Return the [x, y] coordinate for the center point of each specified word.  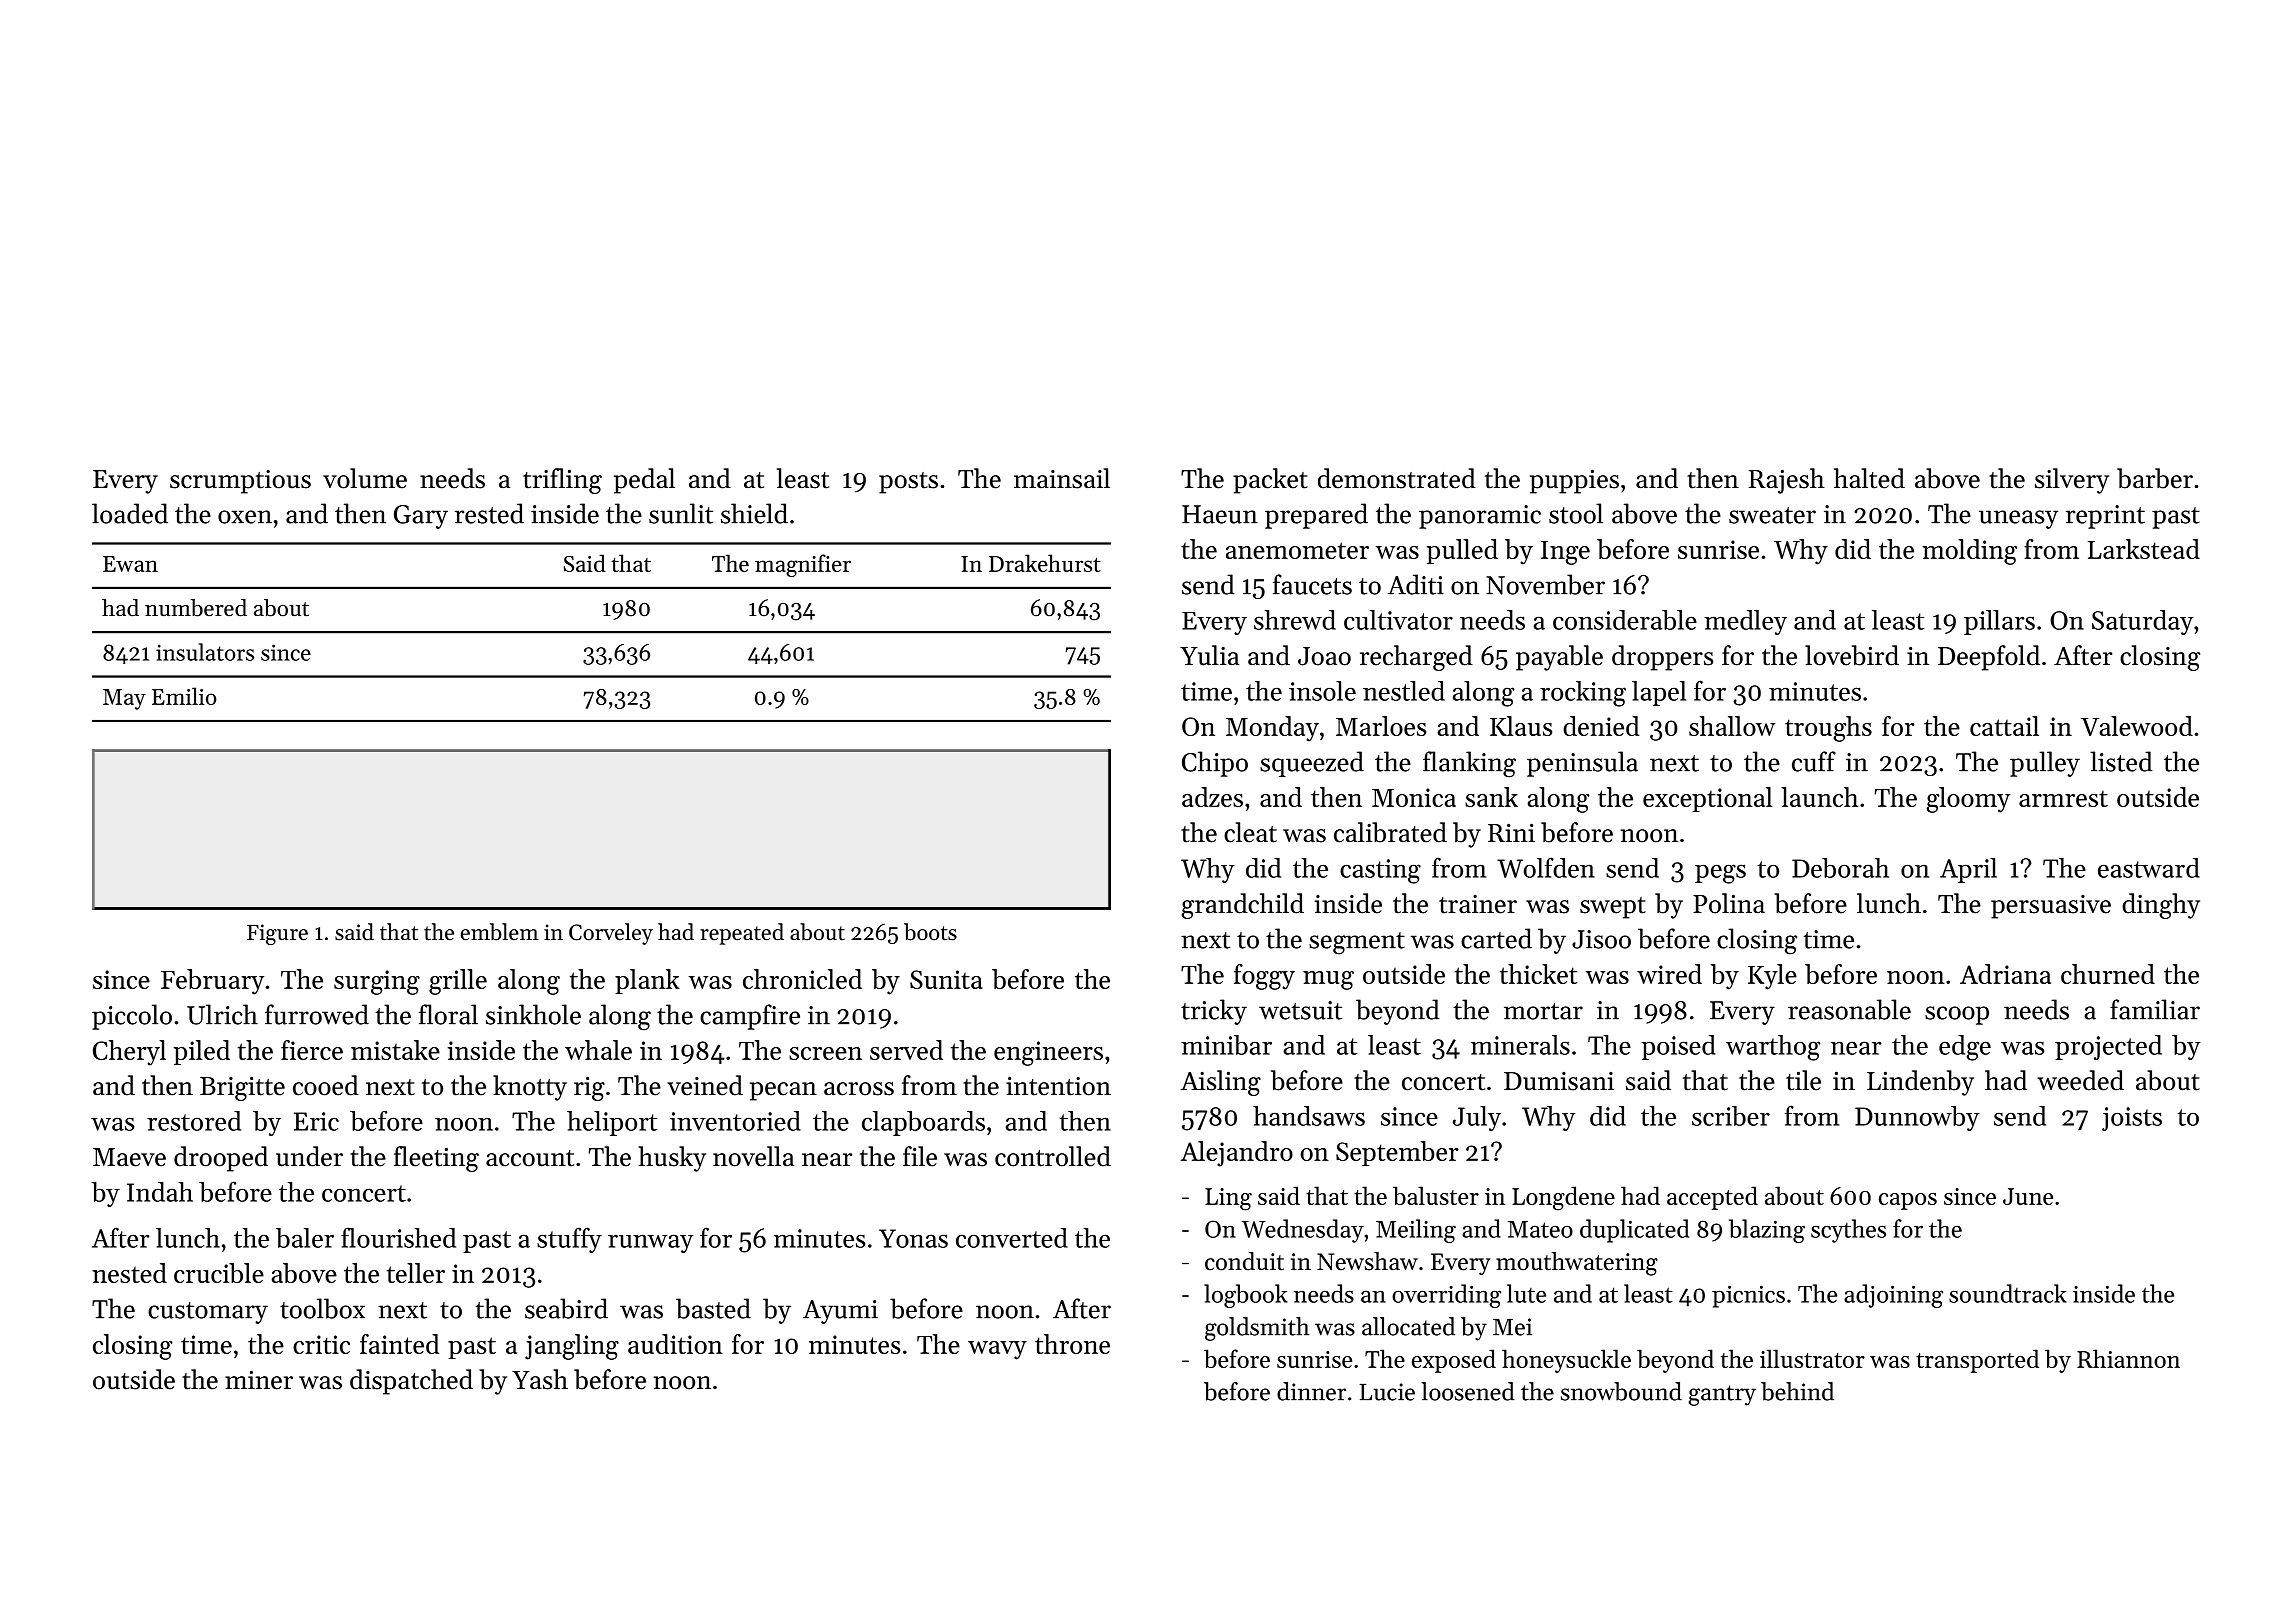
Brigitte [242, 1088]
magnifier [803, 565]
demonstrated [1397, 478]
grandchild [1243, 906]
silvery [2072, 481]
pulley [2045, 764]
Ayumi [840, 1312]
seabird [566, 1308]
